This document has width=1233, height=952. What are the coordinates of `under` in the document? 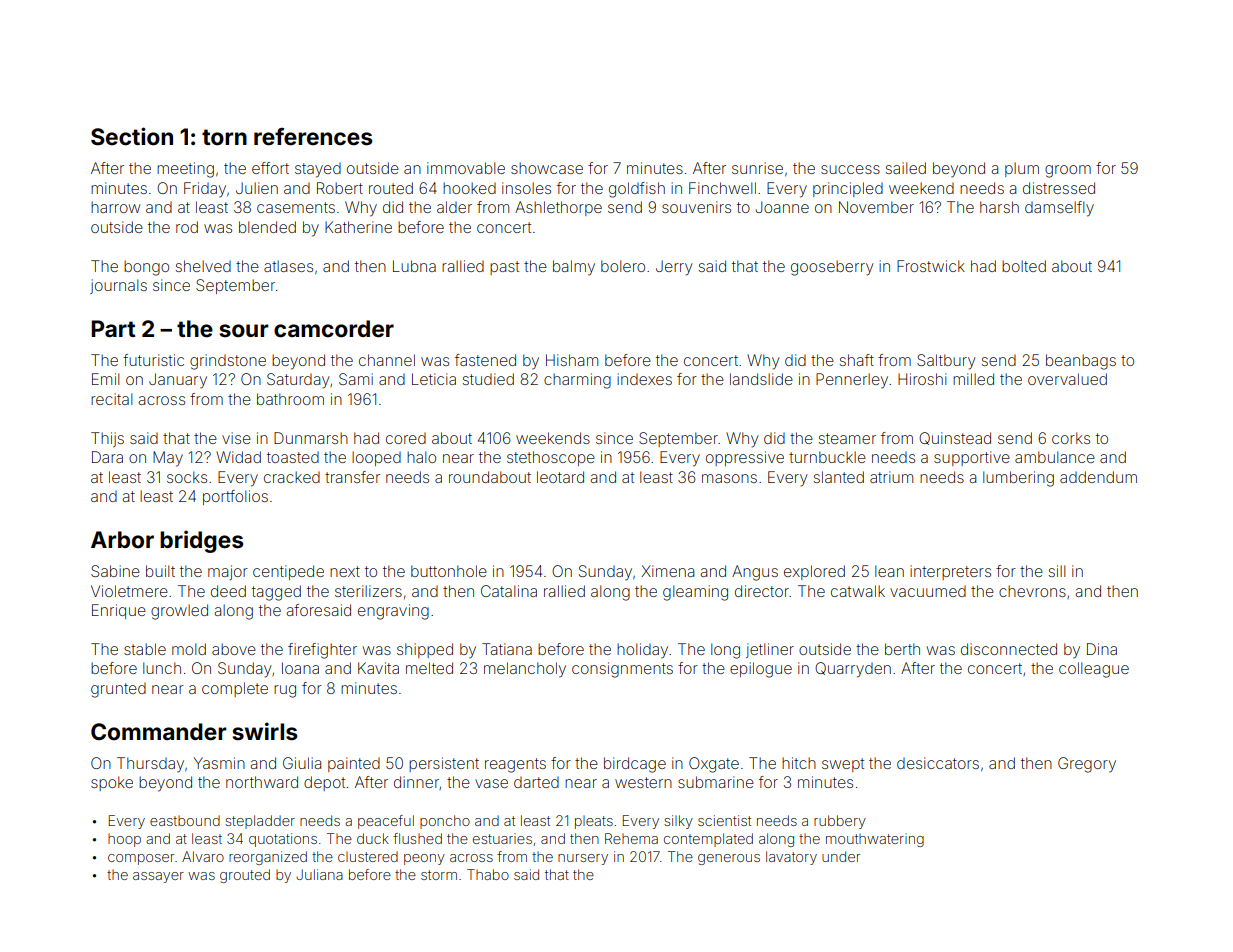 It's located at (841, 856).
